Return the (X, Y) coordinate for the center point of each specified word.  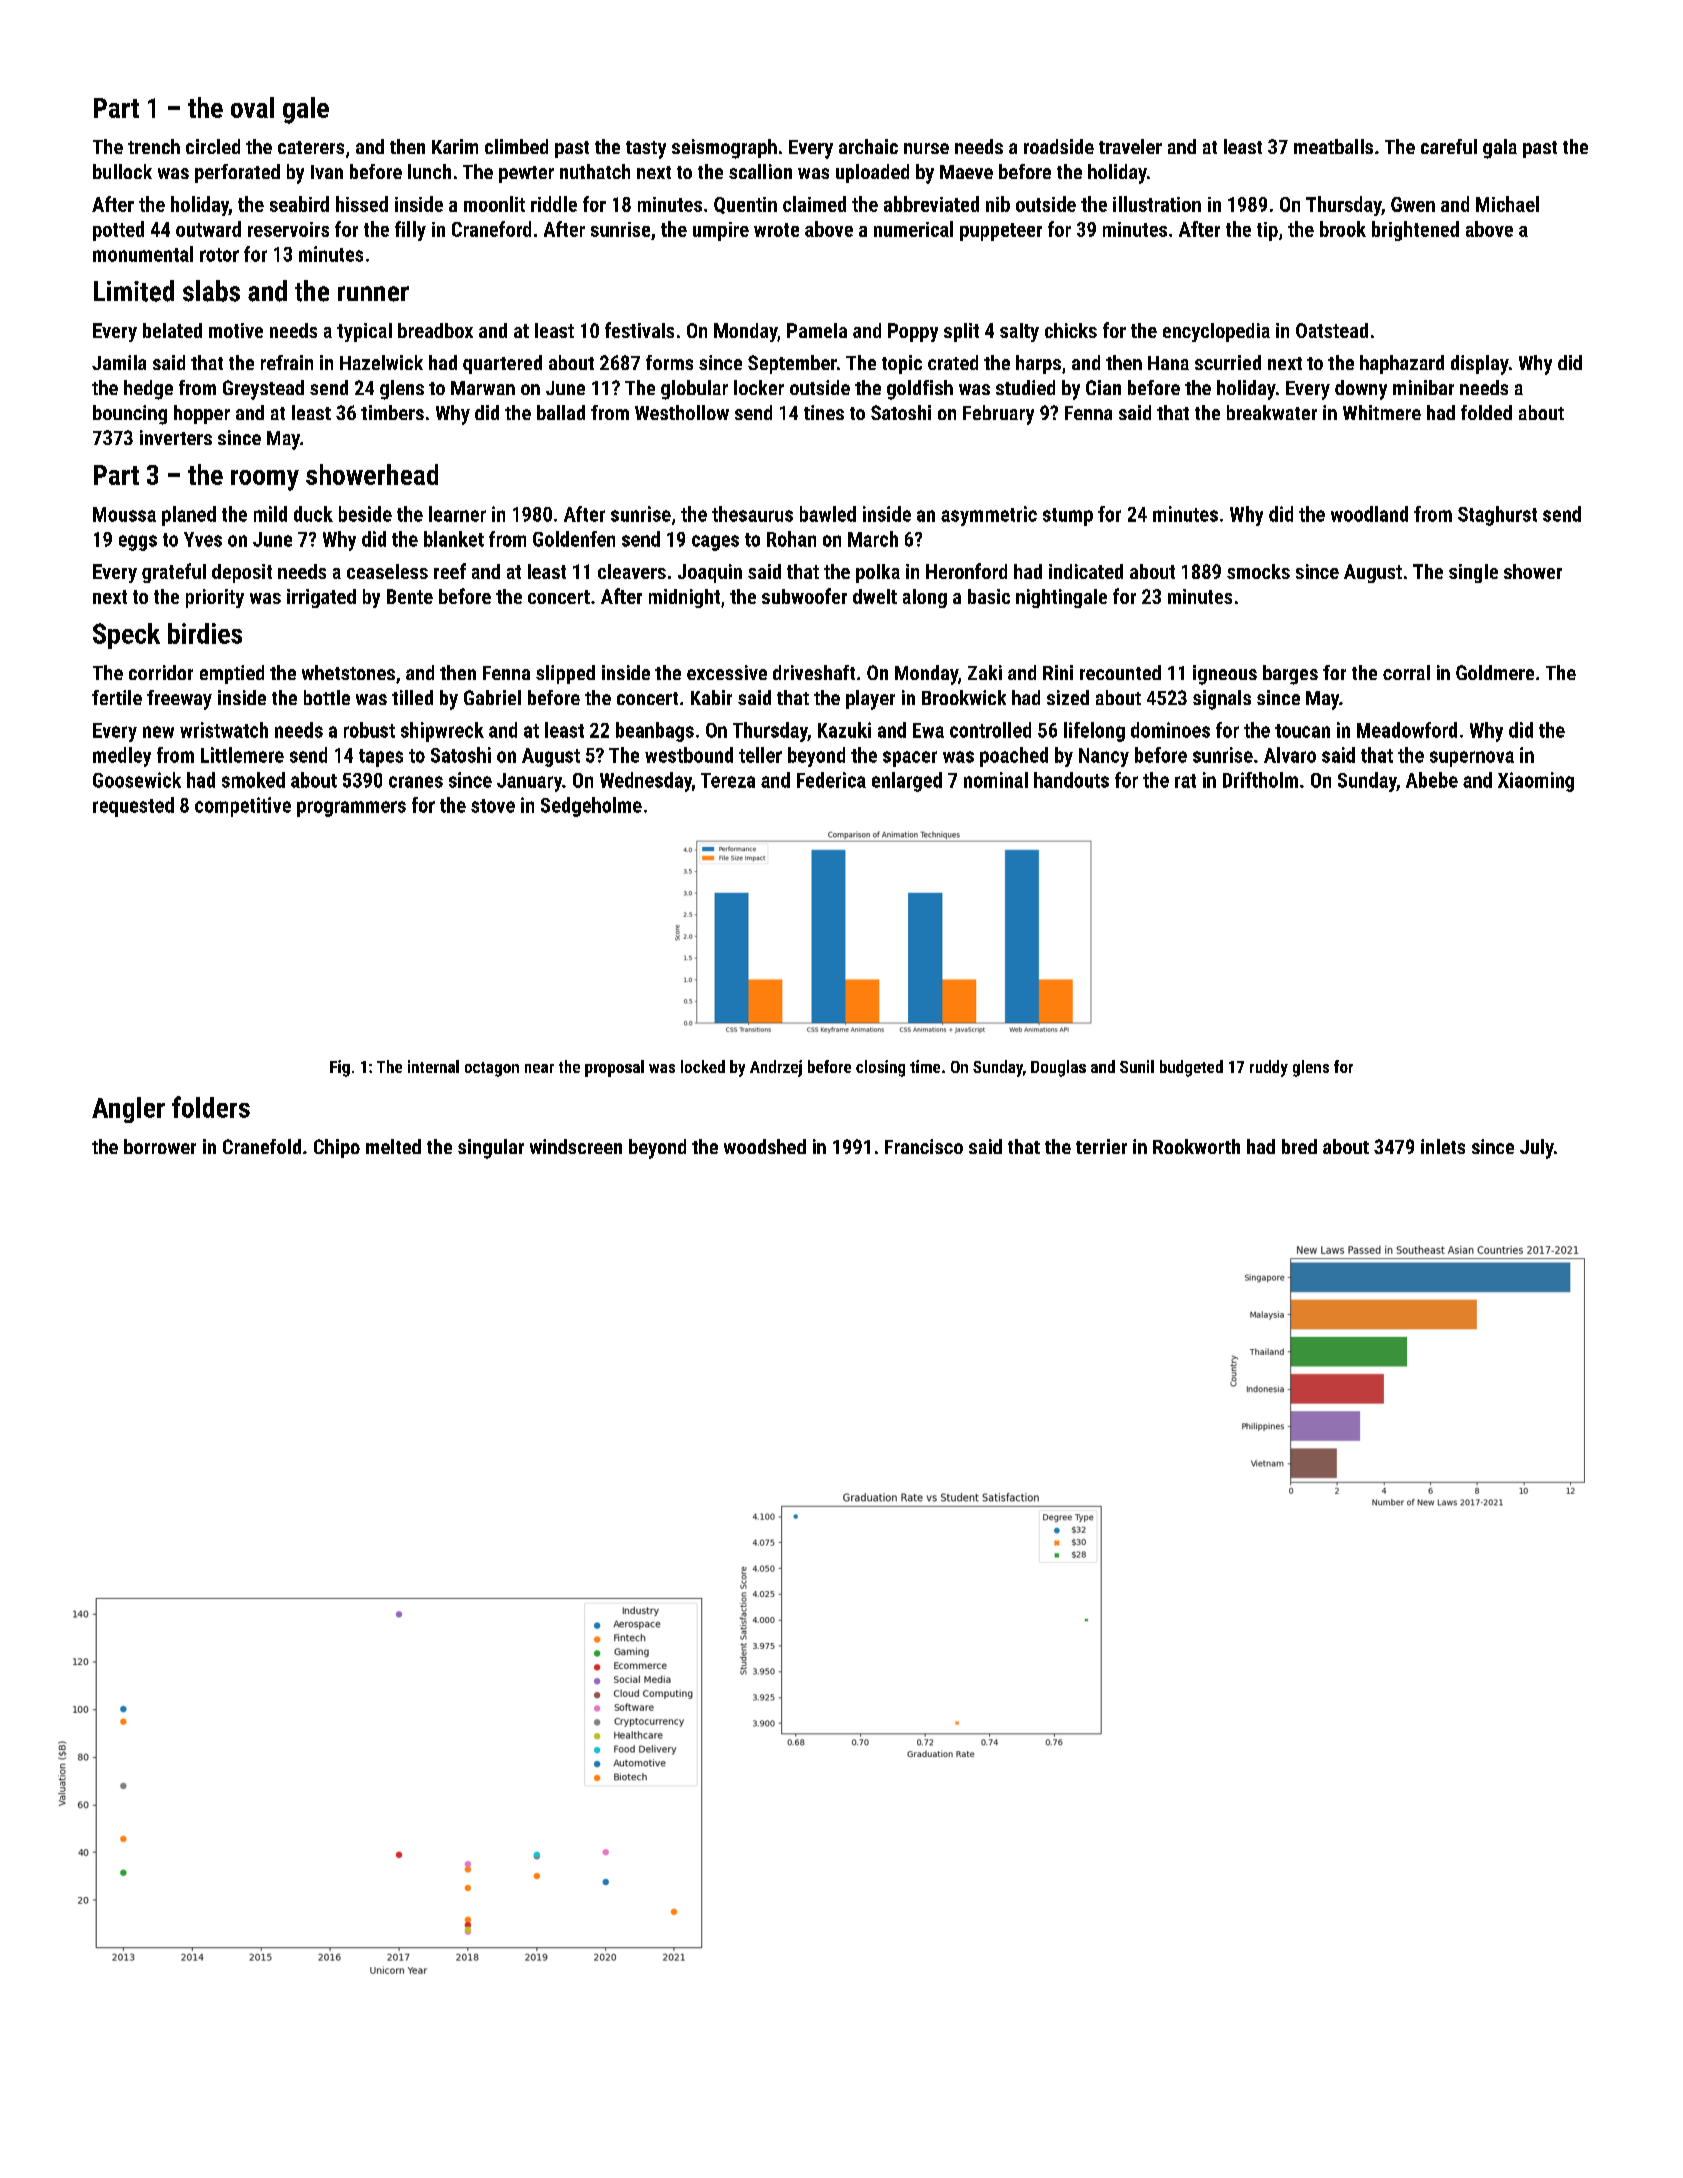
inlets (1443, 1146)
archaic (868, 146)
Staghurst (1497, 516)
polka (878, 573)
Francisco (924, 1146)
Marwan (483, 388)
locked (703, 1066)
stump (1068, 517)
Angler (128, 1110)
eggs (138, 543)
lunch (429, 171)
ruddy (1269, 1068)
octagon (492, 1069)
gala (1500, 149)
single (1473, 573)
